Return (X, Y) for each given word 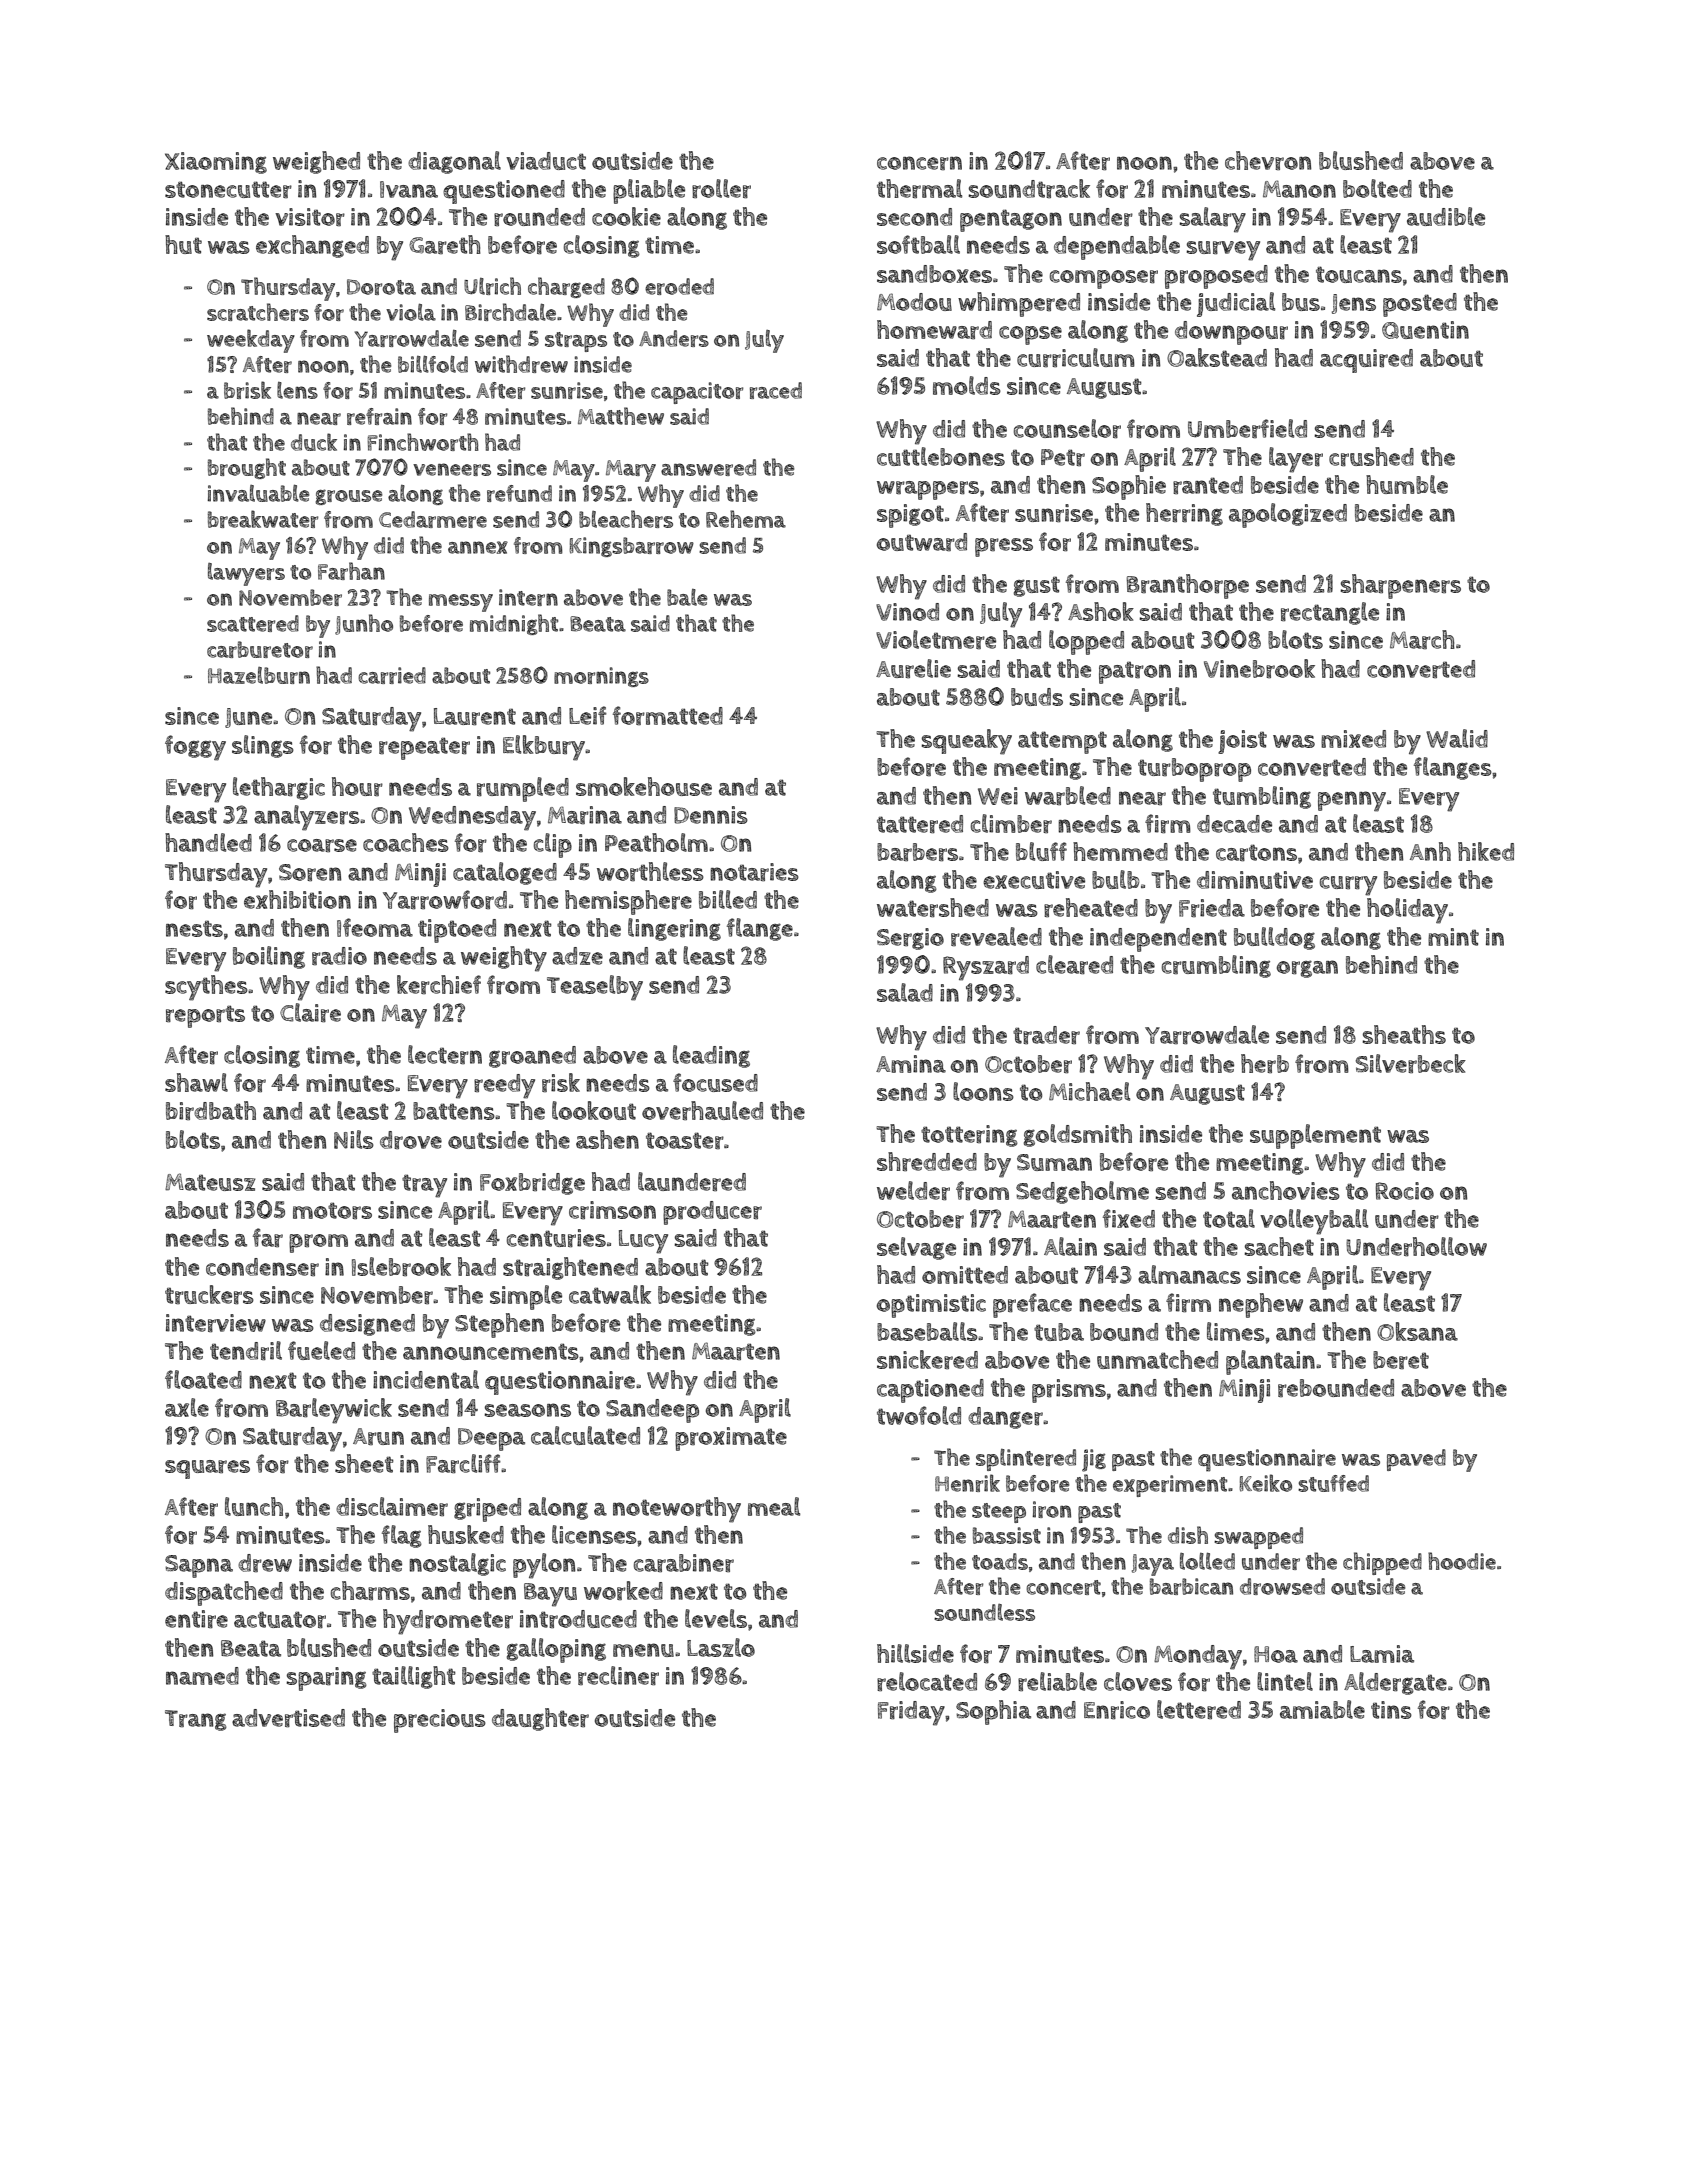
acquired (1366, 361)
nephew (1261, 1305)
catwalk (610, 1294)
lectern (445, 1054)
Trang (196, 1720)
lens (297, 390)
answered (708, 467)
